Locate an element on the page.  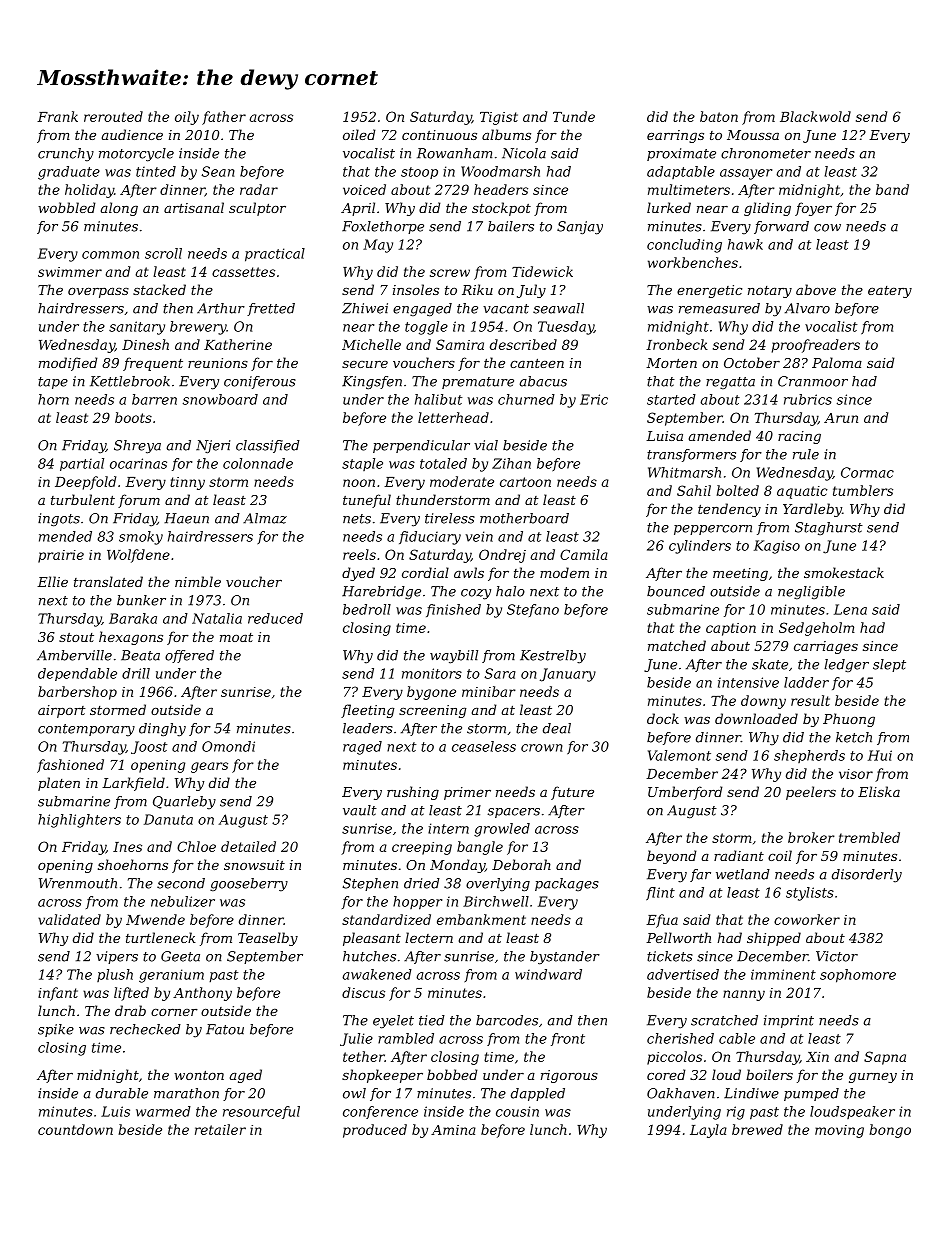
highlighters is located at coordinates (79, 821).
